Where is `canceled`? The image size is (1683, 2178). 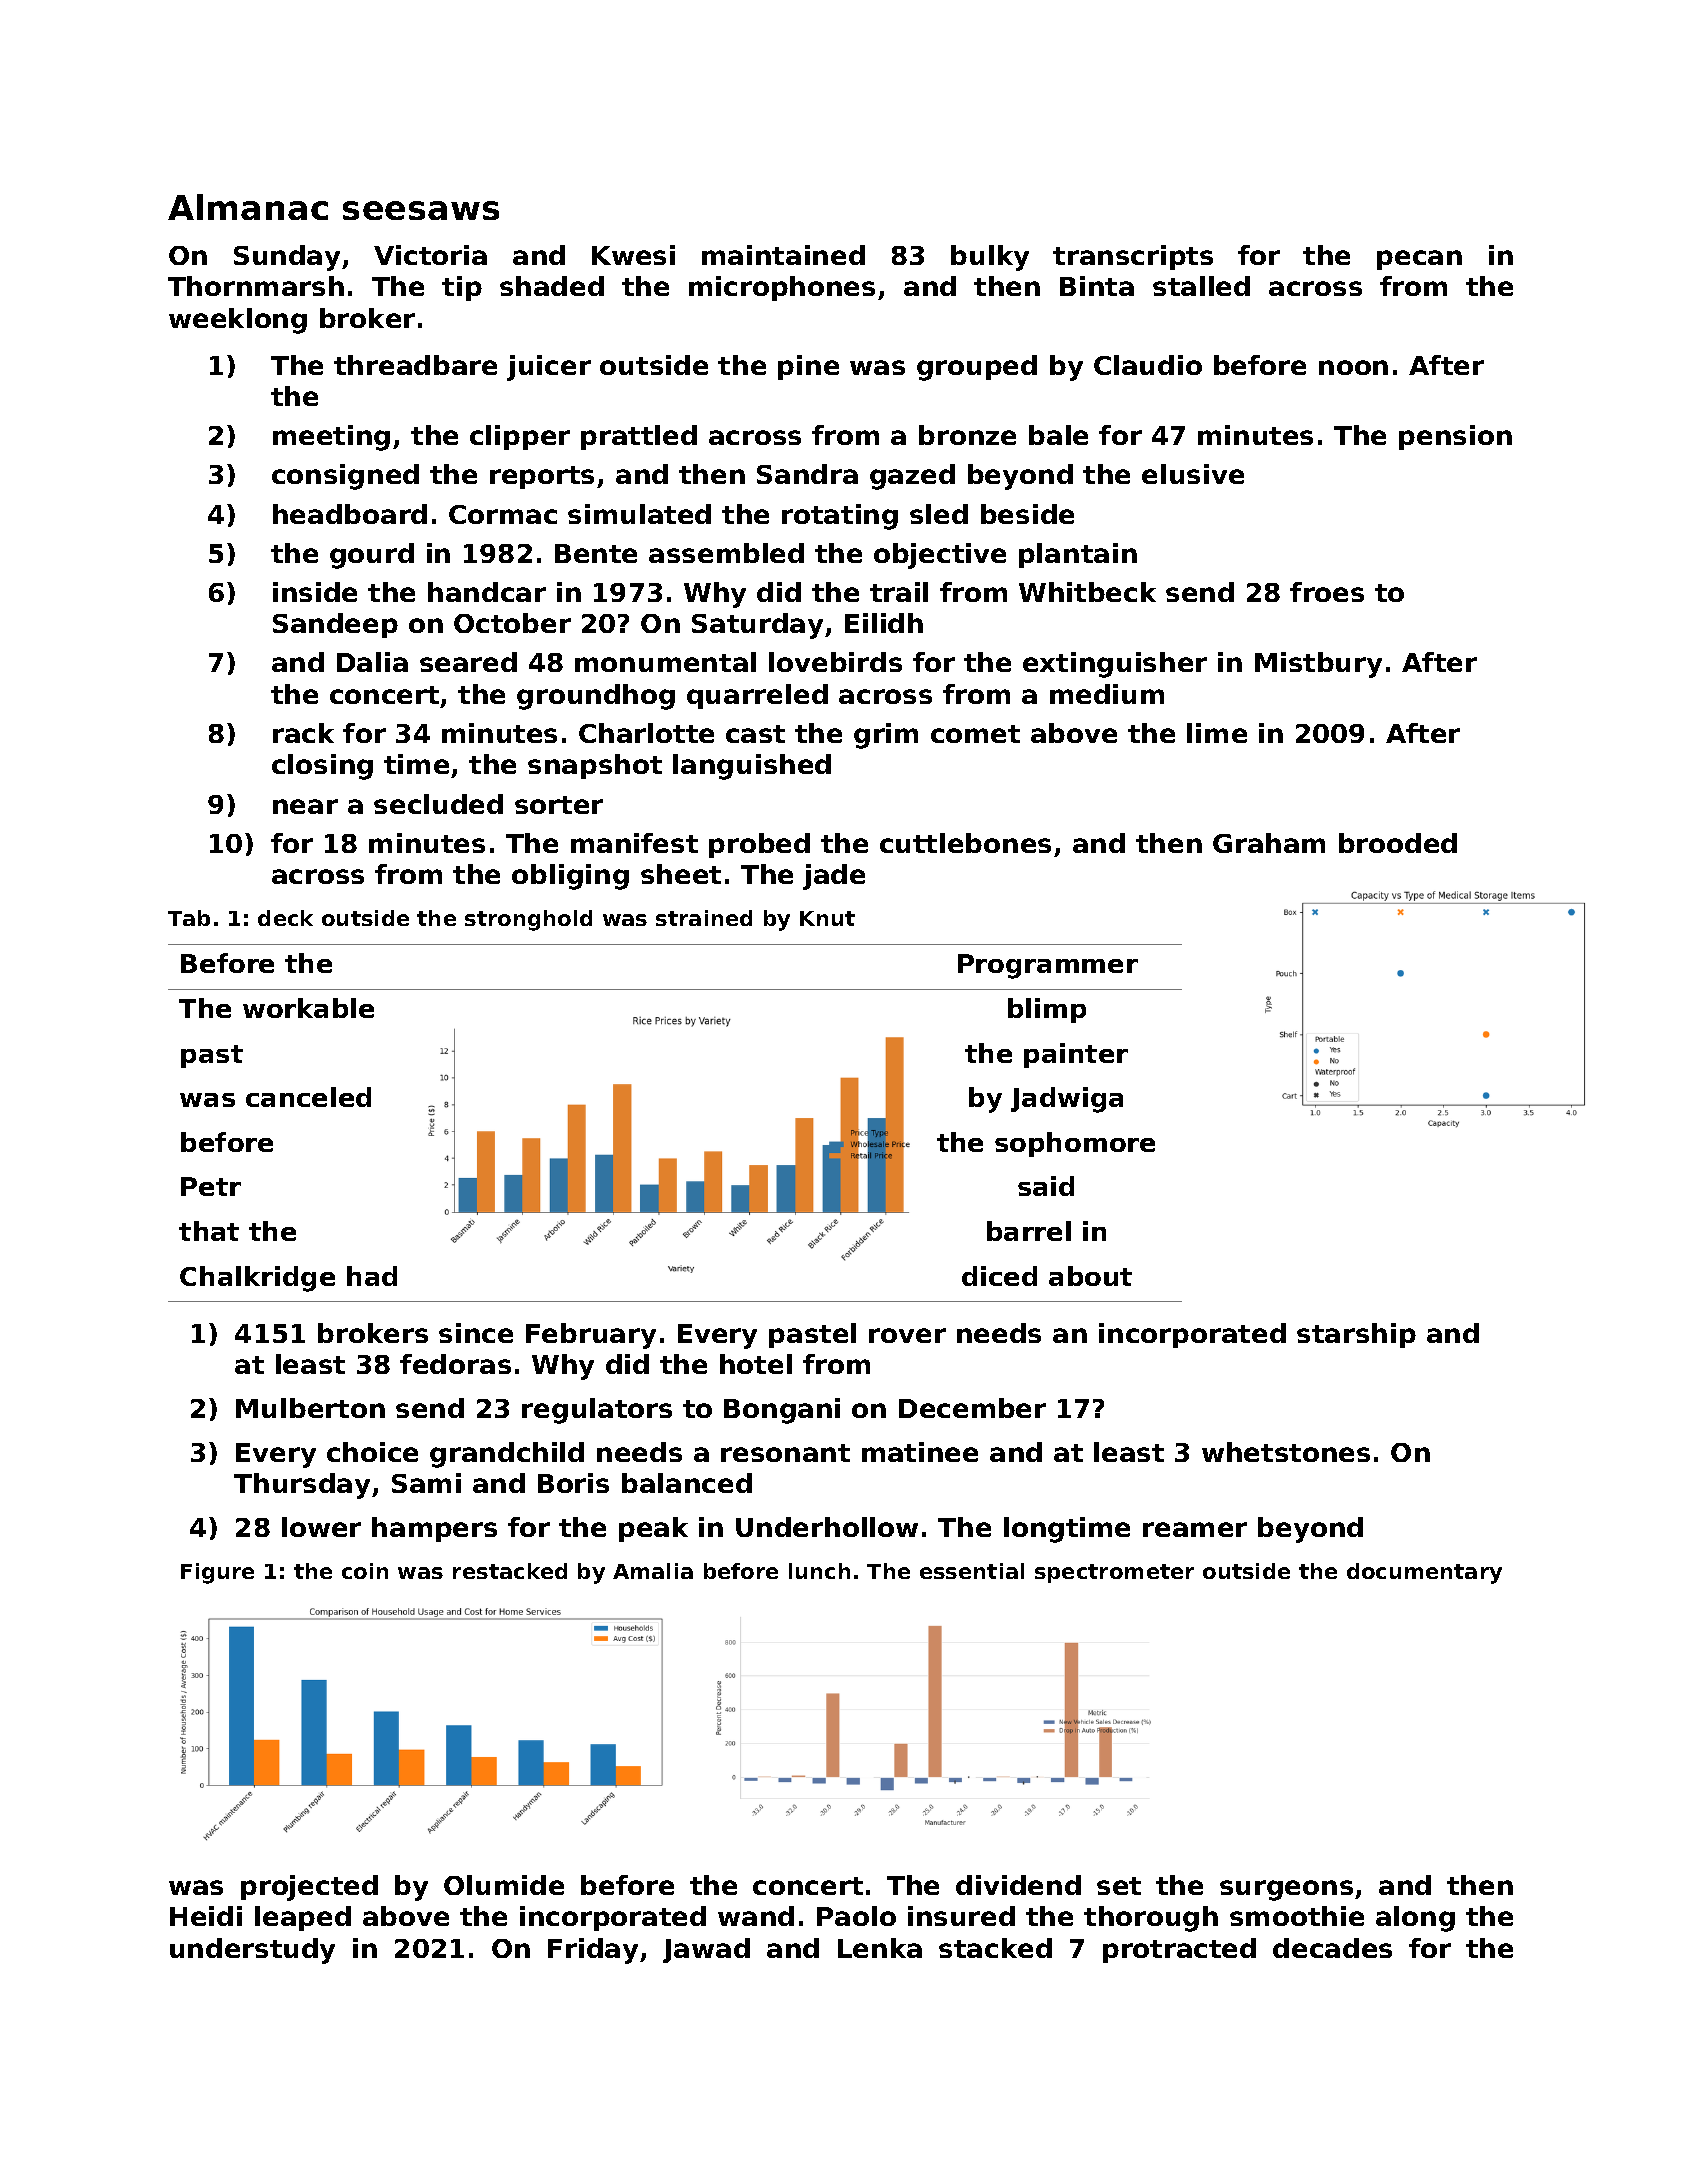 canceled is located at coordinates (308, 1097).
